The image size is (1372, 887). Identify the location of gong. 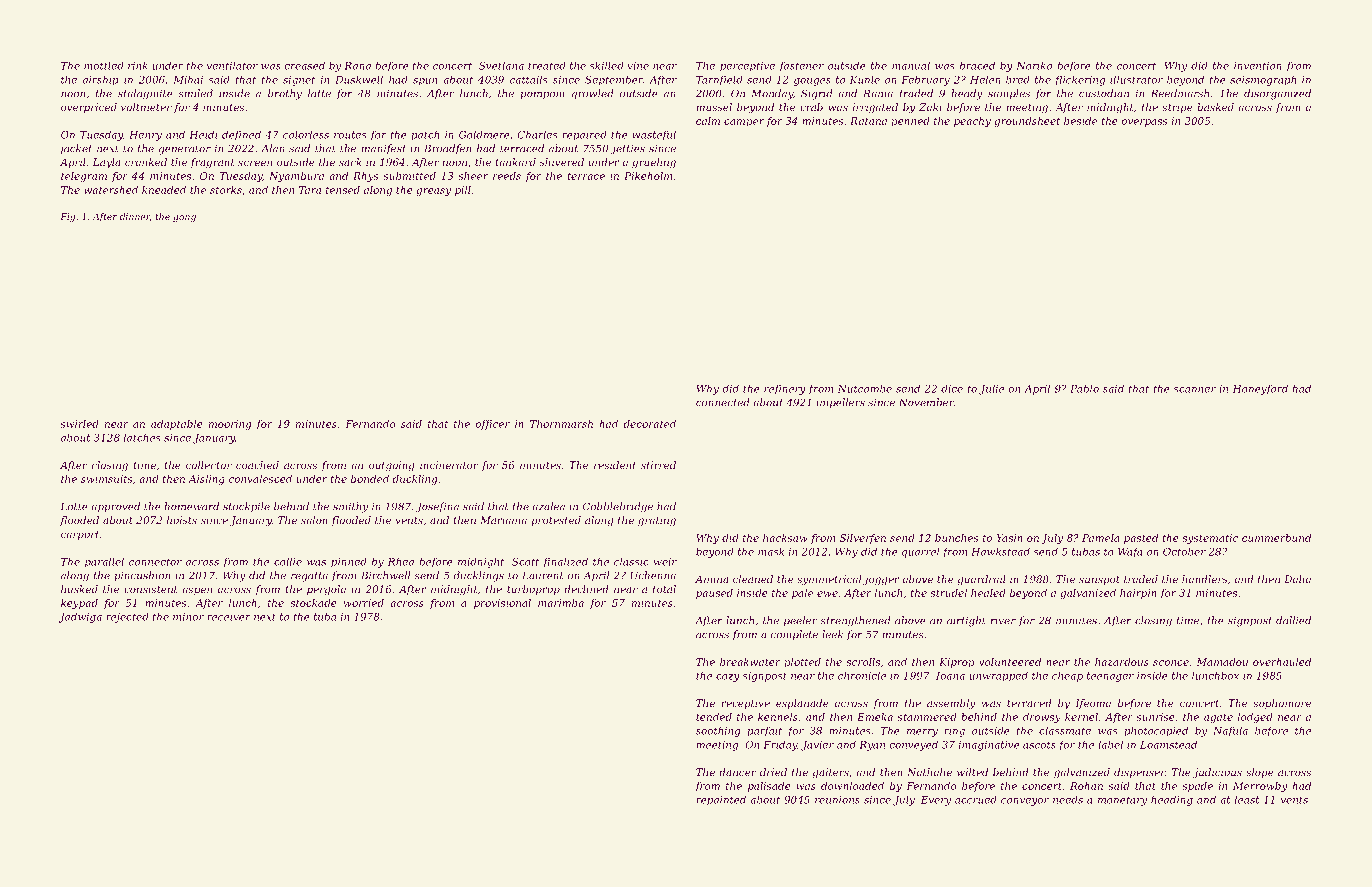
(184, 218).
